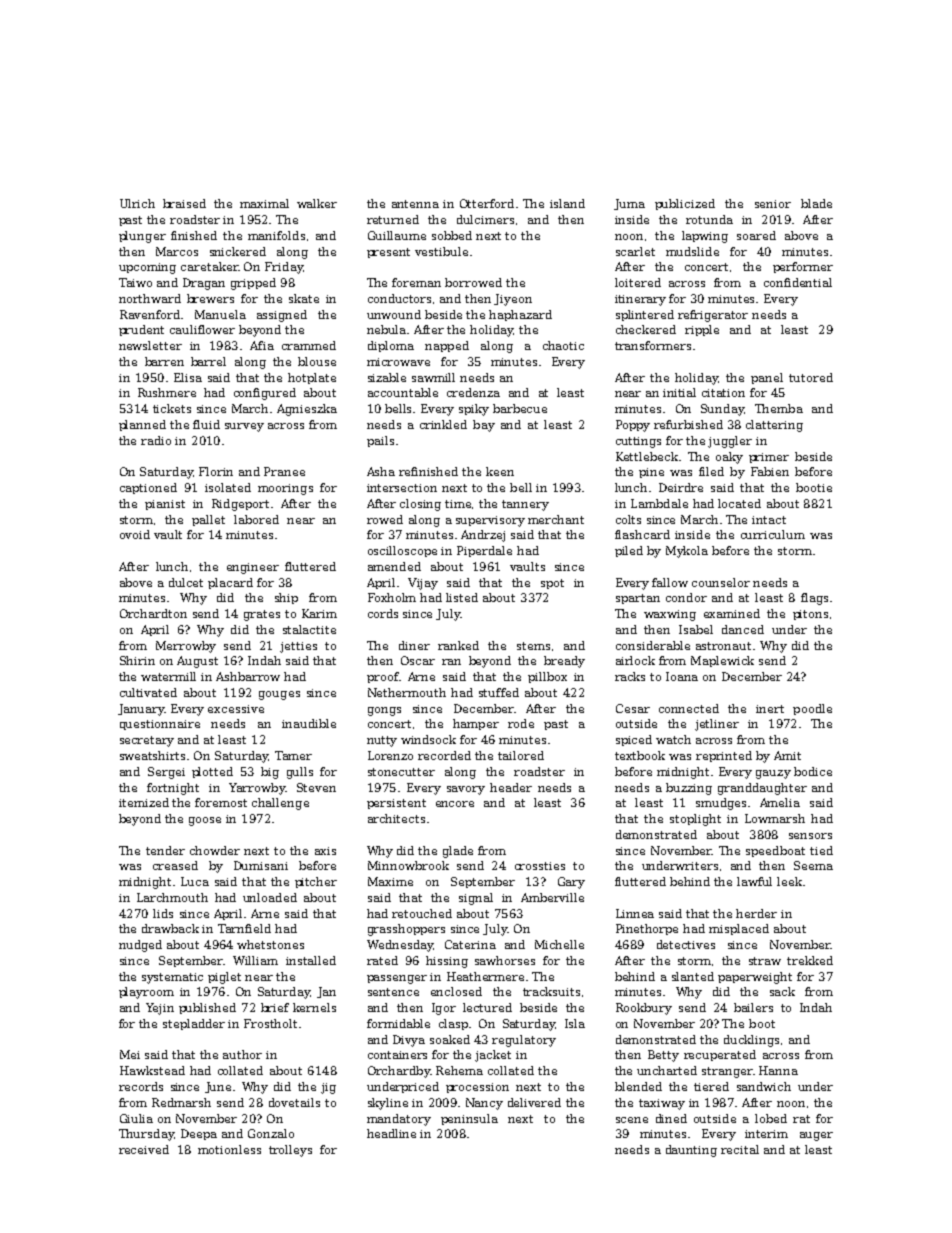 The width and height of the screenshot is (952, 1233). What do you see at coordinates (142, 425) in the screenshot?
I see `planned` at bounding box center [142, 425].
